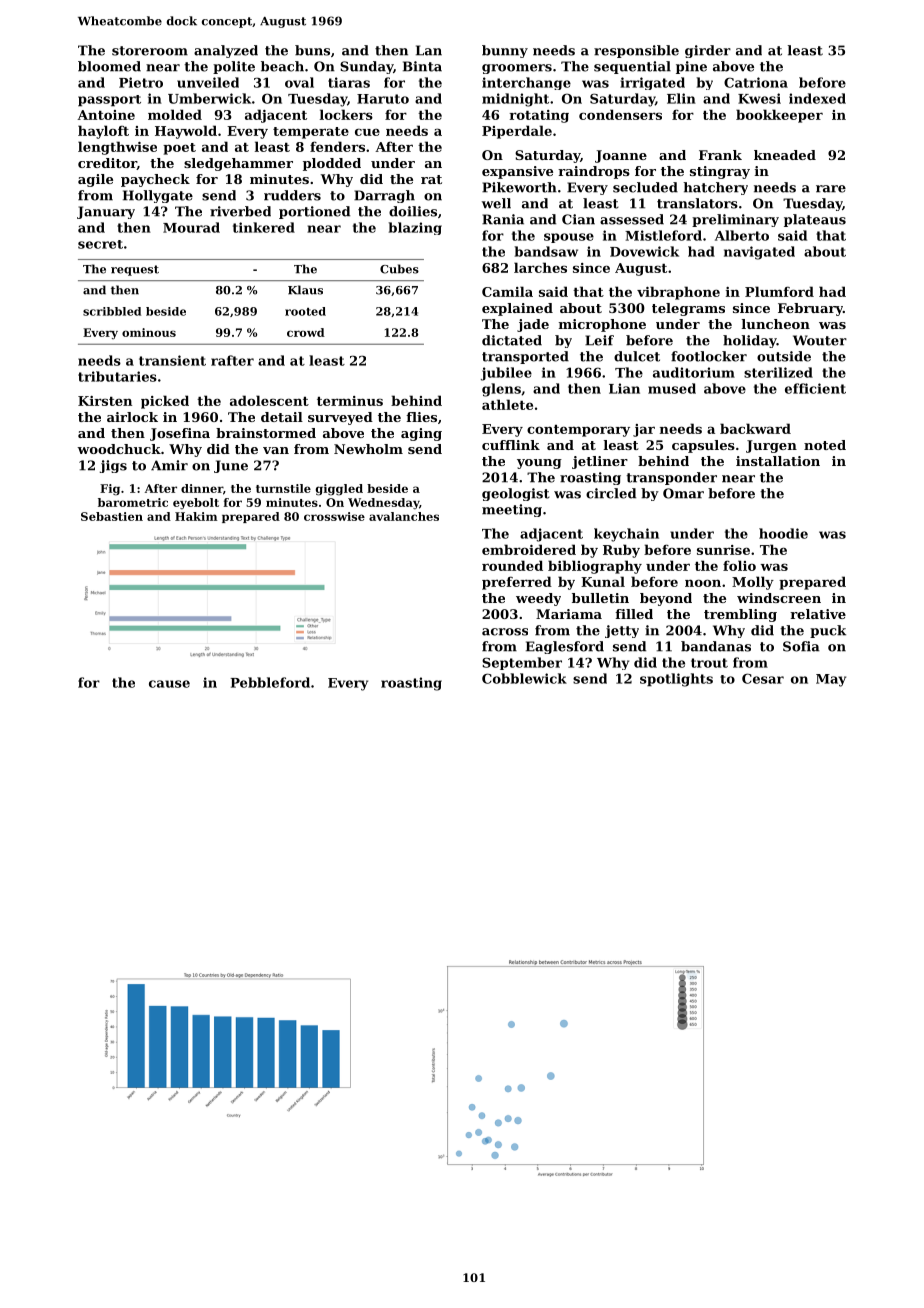  I want to click on blazing, so click(415, 228).
